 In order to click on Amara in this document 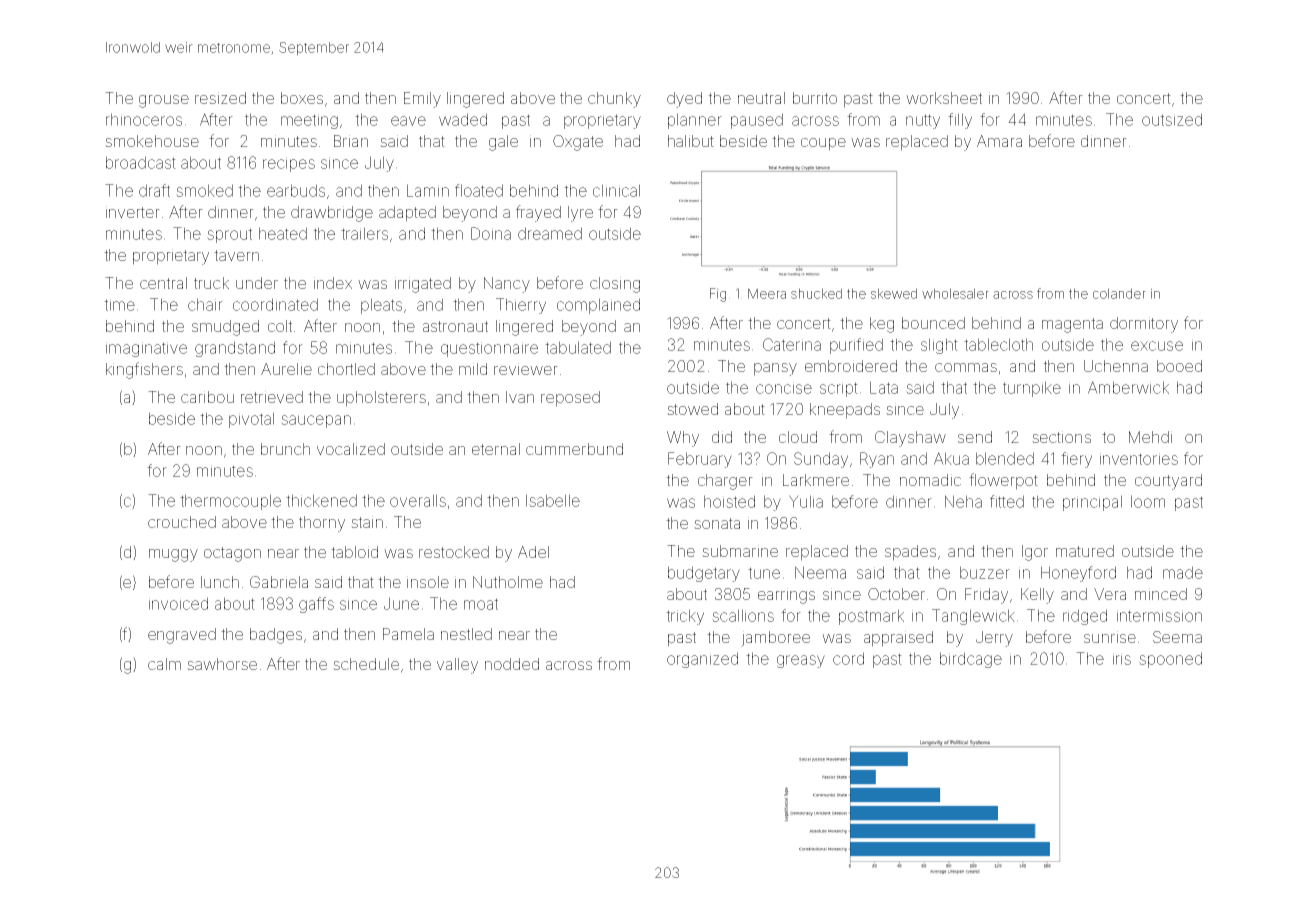, I will do `click(999, 141)`.
